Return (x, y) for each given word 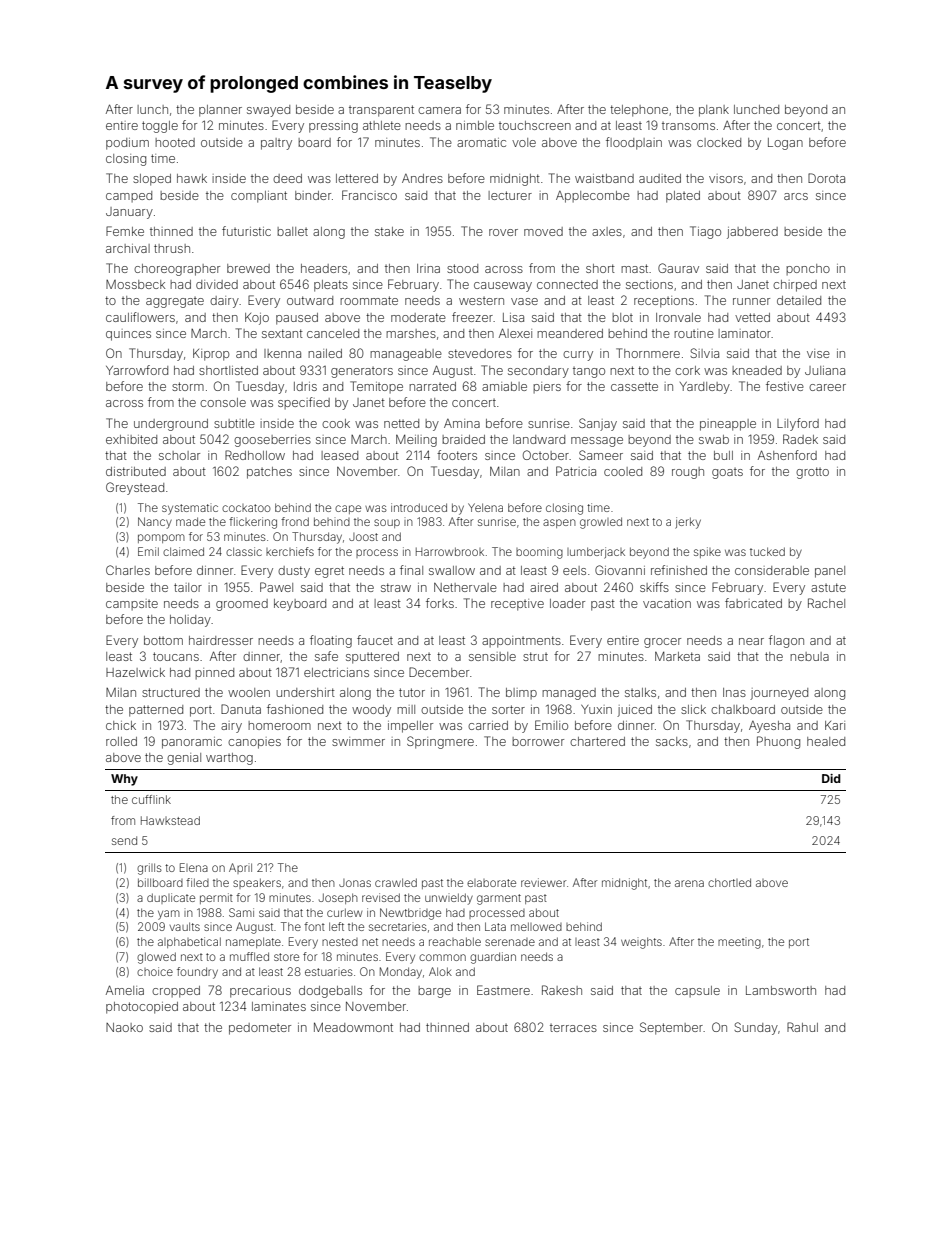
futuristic (246, 231)
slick (693, 709)
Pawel (276, 587)
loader (567, 603)
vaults (185, 926)
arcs (796, 196)
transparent (381, 111)
